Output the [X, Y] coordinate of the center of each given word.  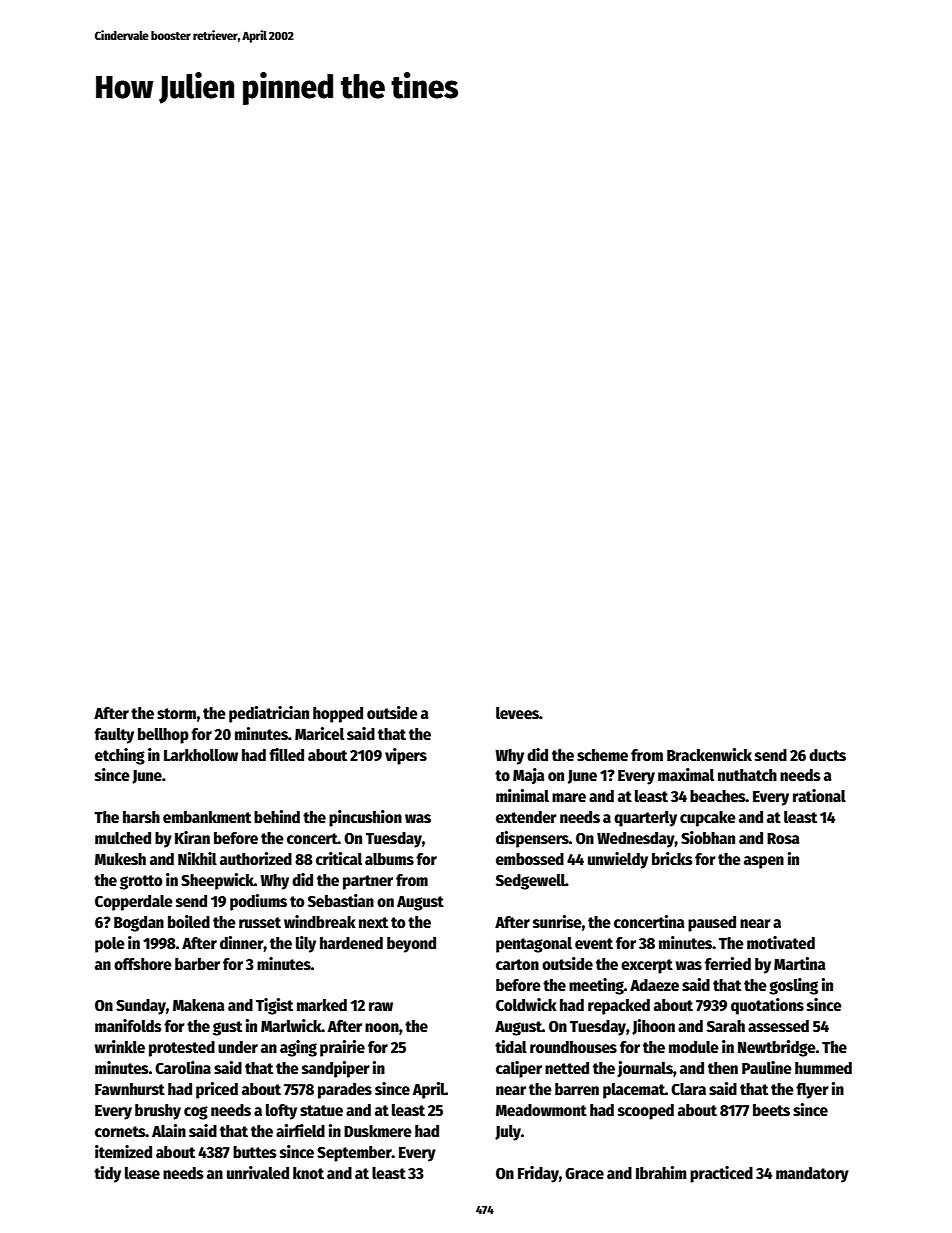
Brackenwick [709, 754]
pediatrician [269, 714]
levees [517, 713]
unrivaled [258, 1172]
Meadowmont [541, 1110]
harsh [141, 817]
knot [308, 1173]
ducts [827, 755]
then [723, 1068]
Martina [800, 963]
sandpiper [336, 1069]
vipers [406, 756]
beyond [411, 945]
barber [197, 964]
